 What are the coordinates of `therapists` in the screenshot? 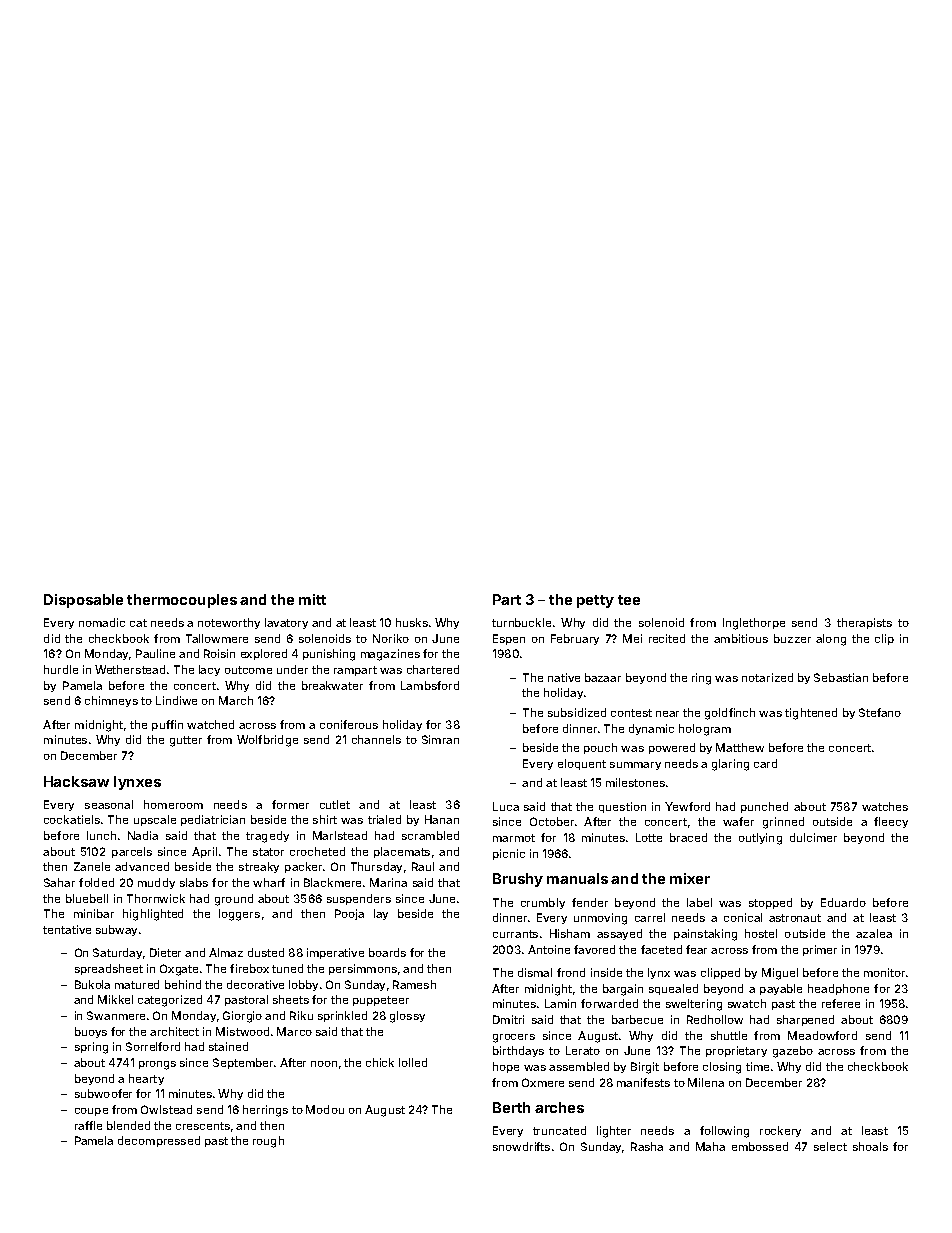 It's located at (864, 623).
